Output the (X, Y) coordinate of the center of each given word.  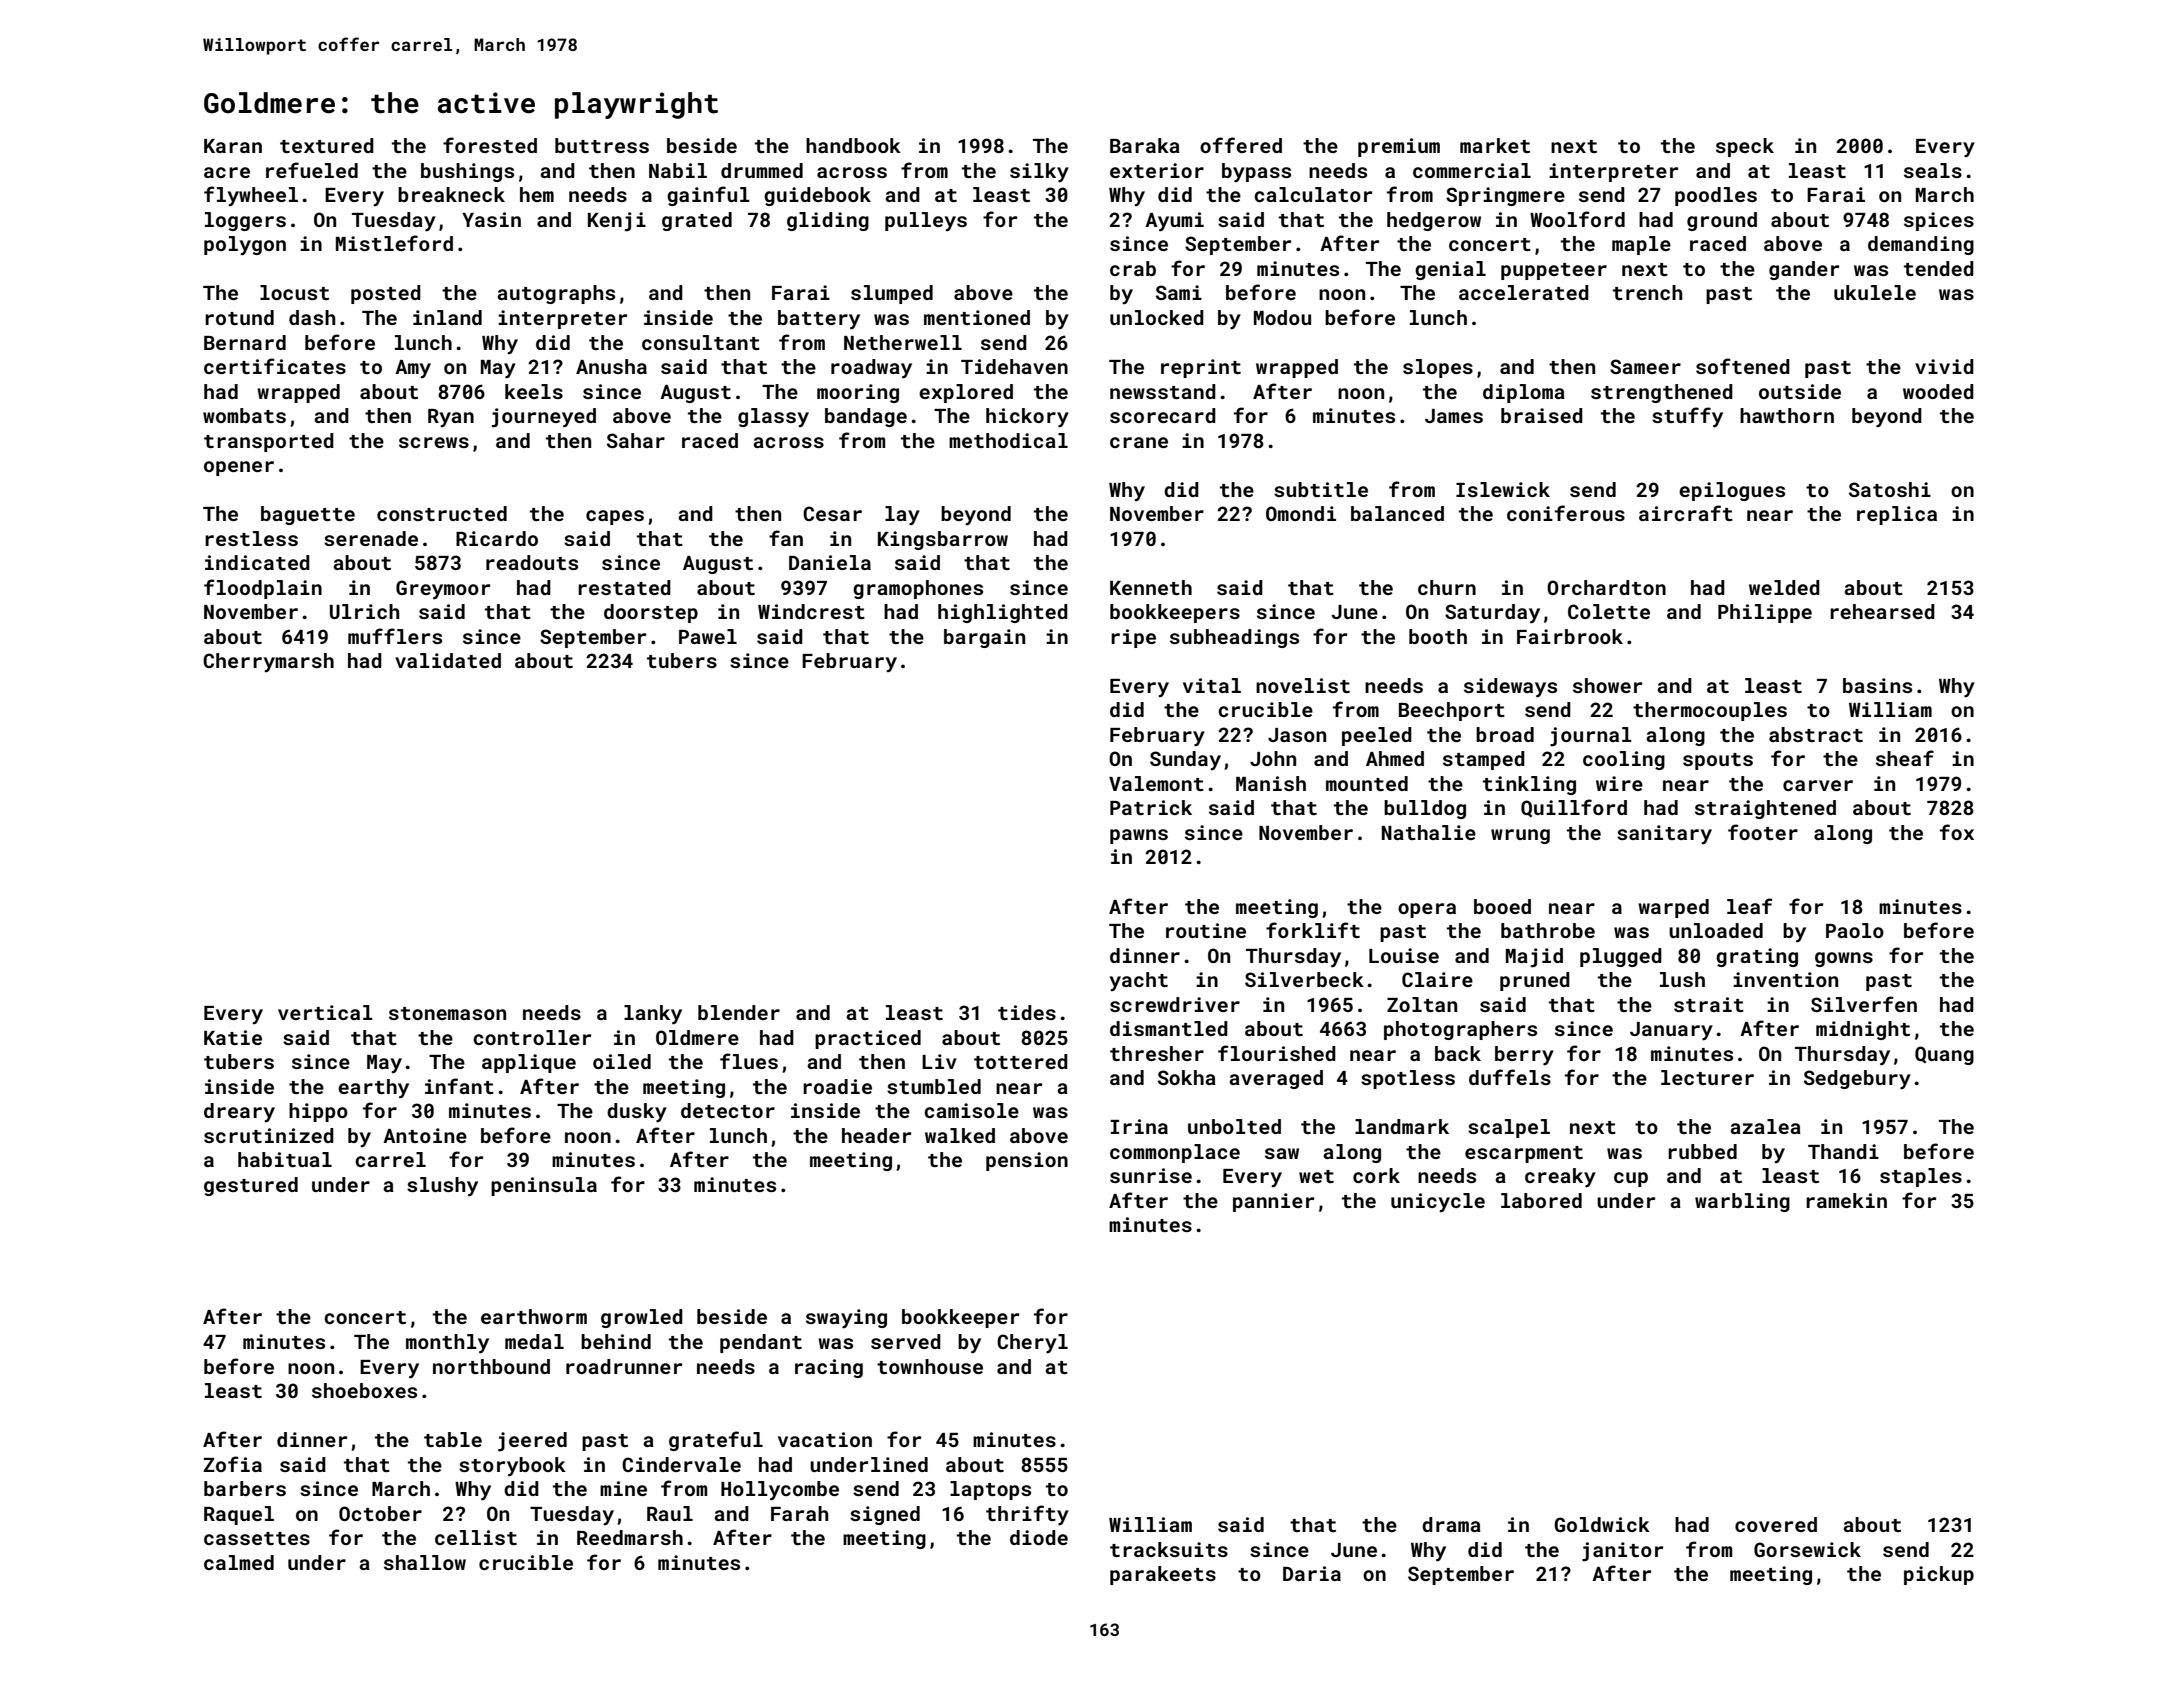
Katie (233, 1037)
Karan (233, 146)
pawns (1139, 836)
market (1495, 145)
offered (1241, 145)
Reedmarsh (630, 1537)
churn (1447, 587)
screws (434, 442)
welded (1784, 587)
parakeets (1163, 1575)
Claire (1437, 979)
